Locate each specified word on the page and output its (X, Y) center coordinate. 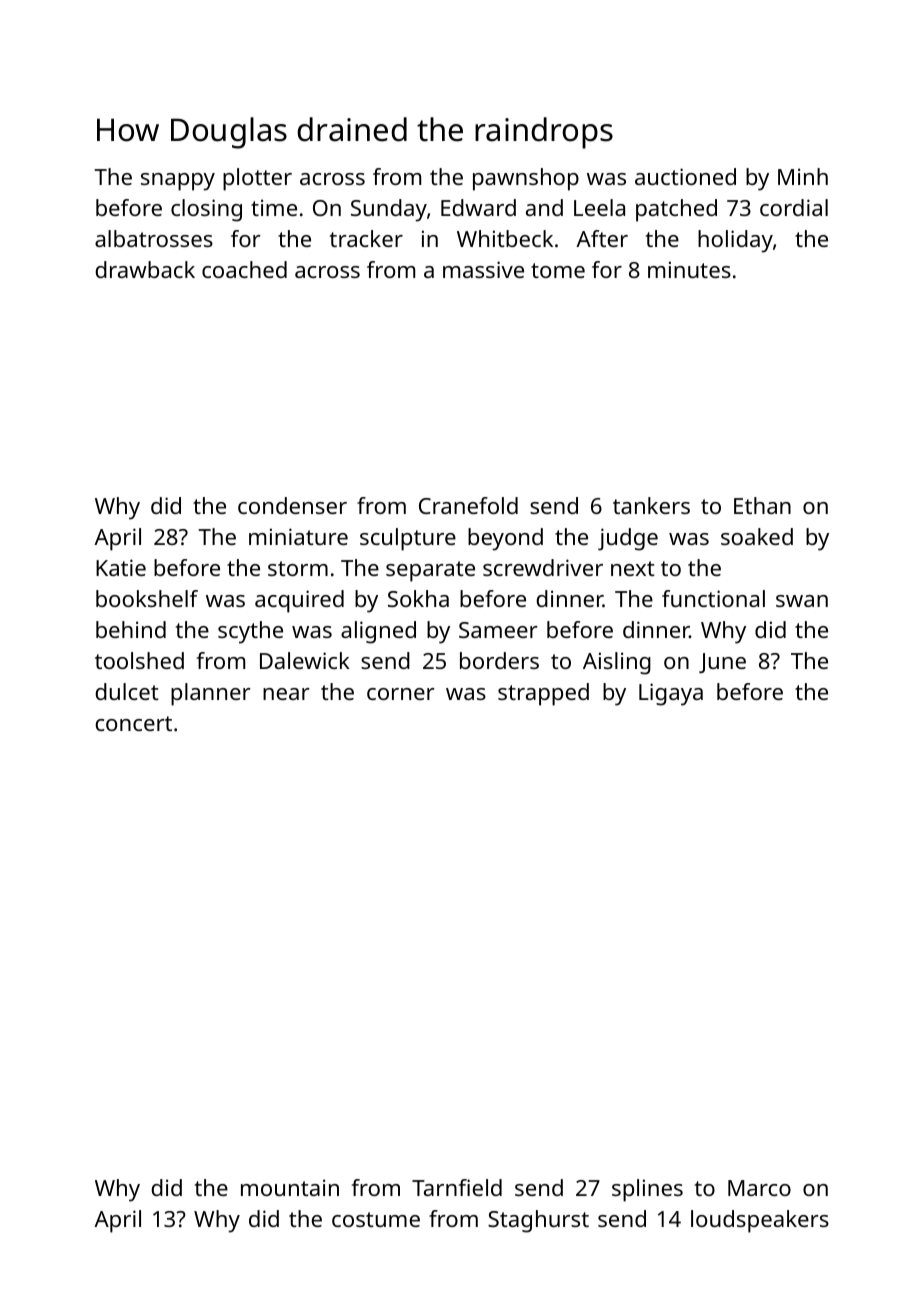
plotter (257, 179)
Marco (759, 1188)
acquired (299, 601)
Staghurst (538, 1221)
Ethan (762, 505)
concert (134, 723)
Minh (803, 176)
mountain (290, 1187)
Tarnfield (457, 1187)
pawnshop (526, 179)
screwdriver (543, 567)
